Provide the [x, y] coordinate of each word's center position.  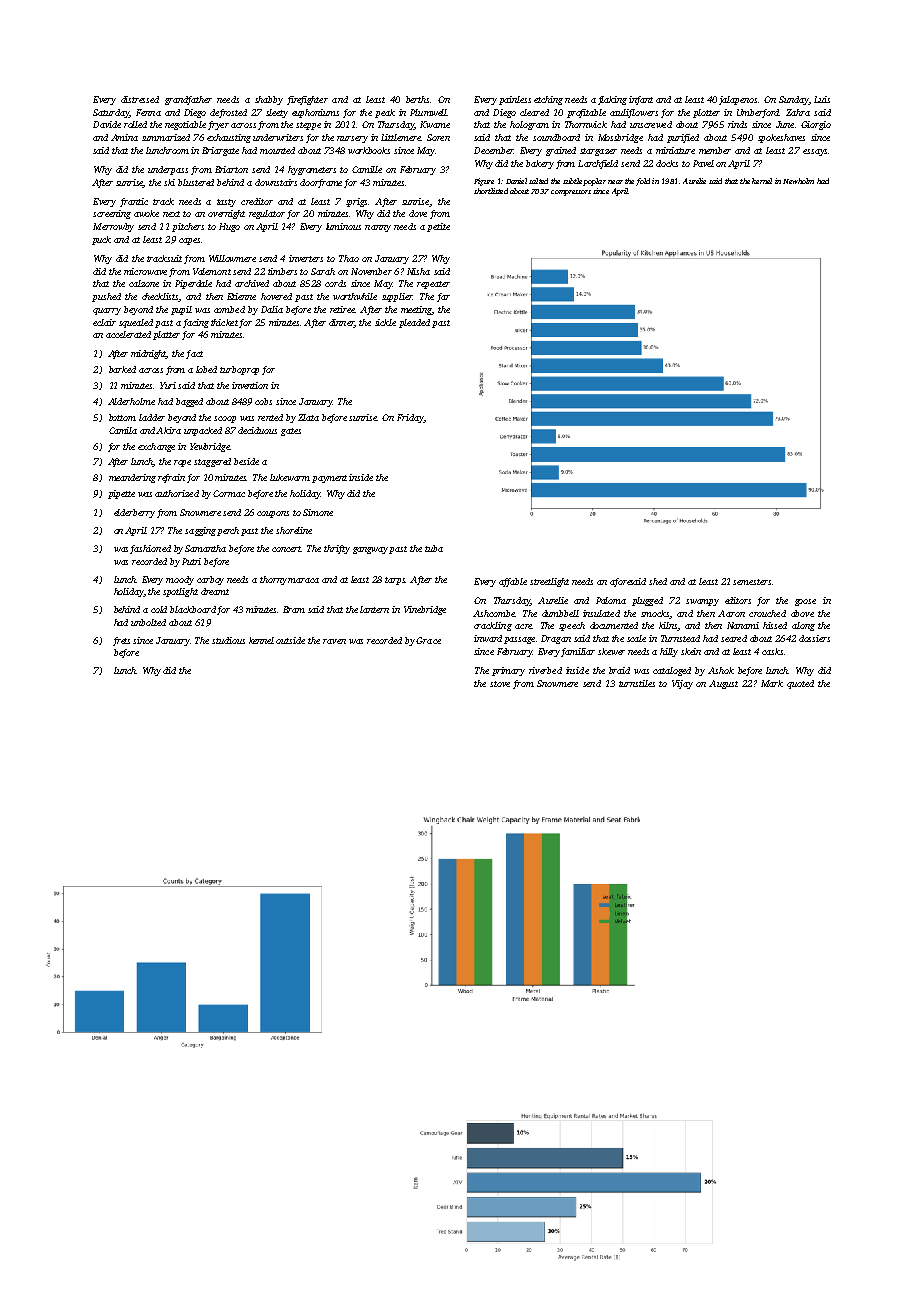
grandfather [188, 100]
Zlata [308, 417]
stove [500, 684]
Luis [822, 99]
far [443, 297]
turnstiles [637, 683]
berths [417, 99]
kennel [261, 640]
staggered [212, 462]
